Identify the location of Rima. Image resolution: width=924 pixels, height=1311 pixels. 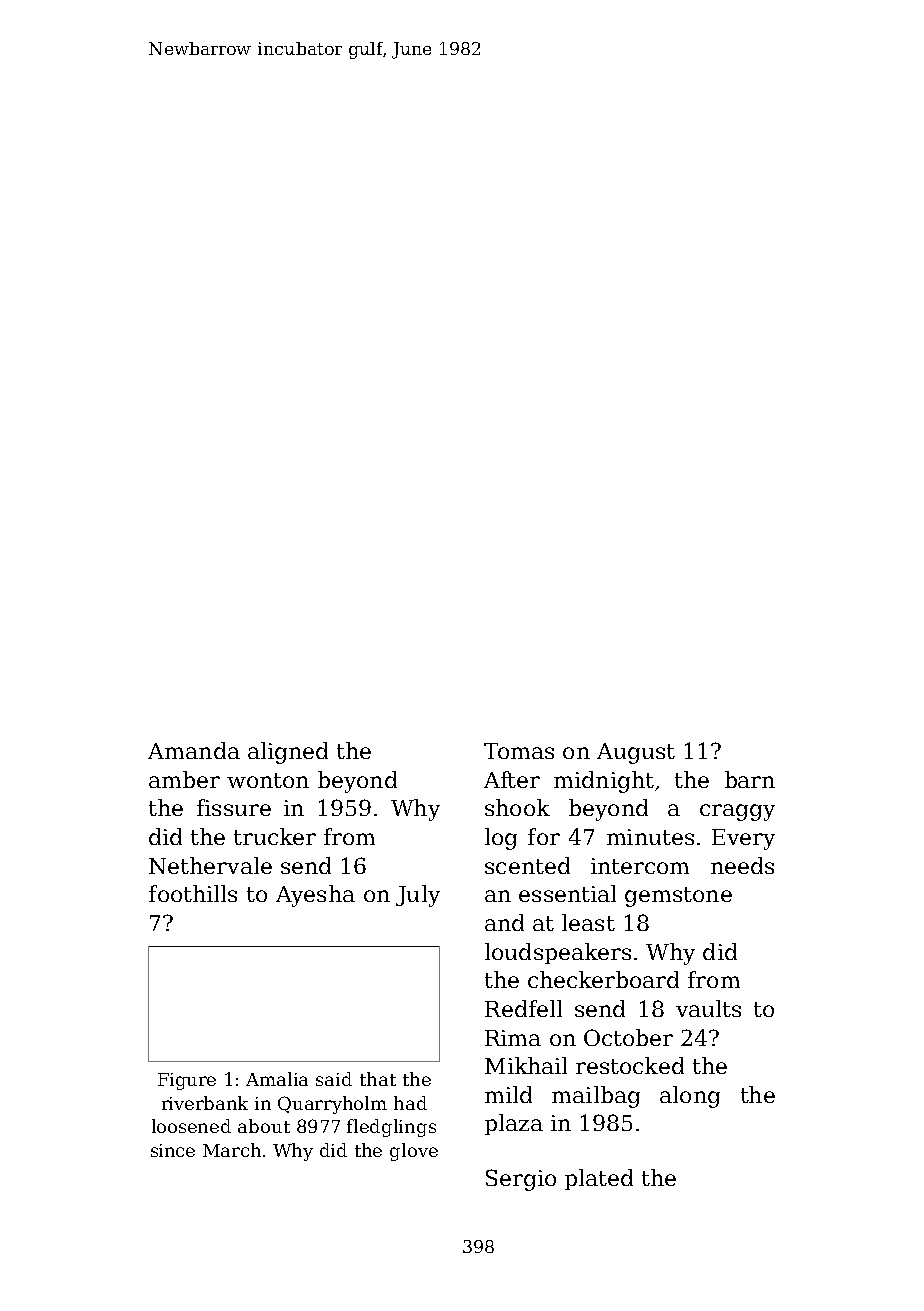
(513, 1038).
